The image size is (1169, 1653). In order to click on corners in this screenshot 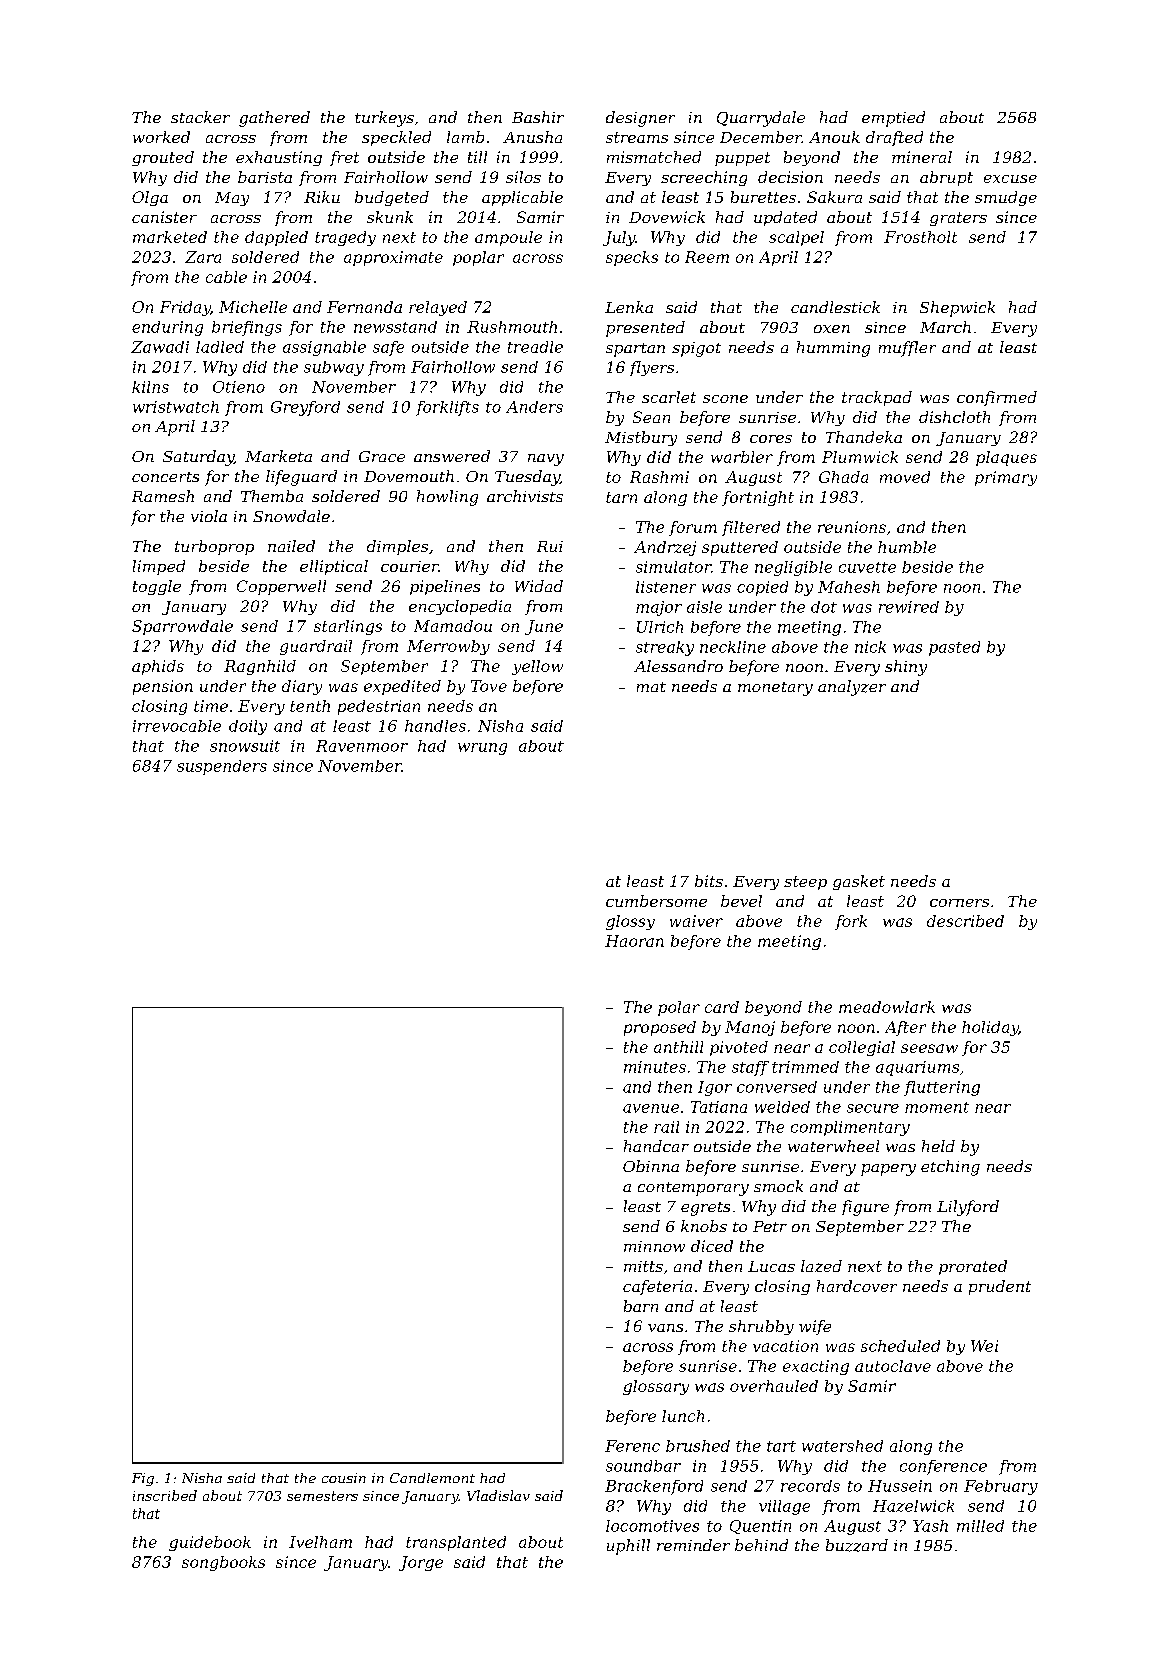, I will do `click(959, 903)`.
